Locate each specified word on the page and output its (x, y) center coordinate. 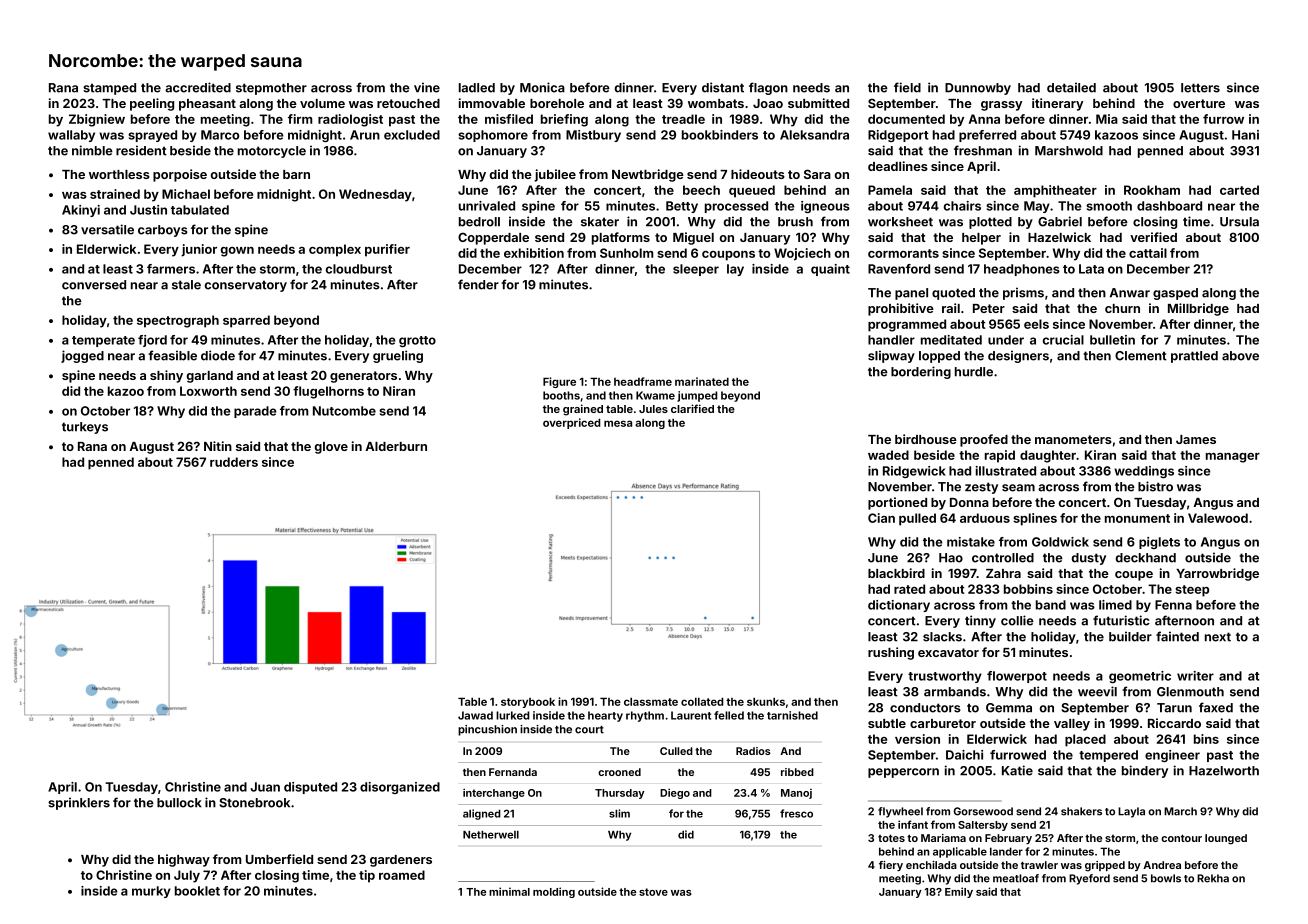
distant (723, 87)
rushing (891, 653)
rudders (234, 462)
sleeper (696, 270)
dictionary (899, 606)
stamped (109, 89)
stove (653, 892)
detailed (1071, 87)
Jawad (475, 715)
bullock (179, 803)
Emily (959, 892)
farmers (171, 269)
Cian (881, 518)
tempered (1108, 756)
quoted (953, 294)
